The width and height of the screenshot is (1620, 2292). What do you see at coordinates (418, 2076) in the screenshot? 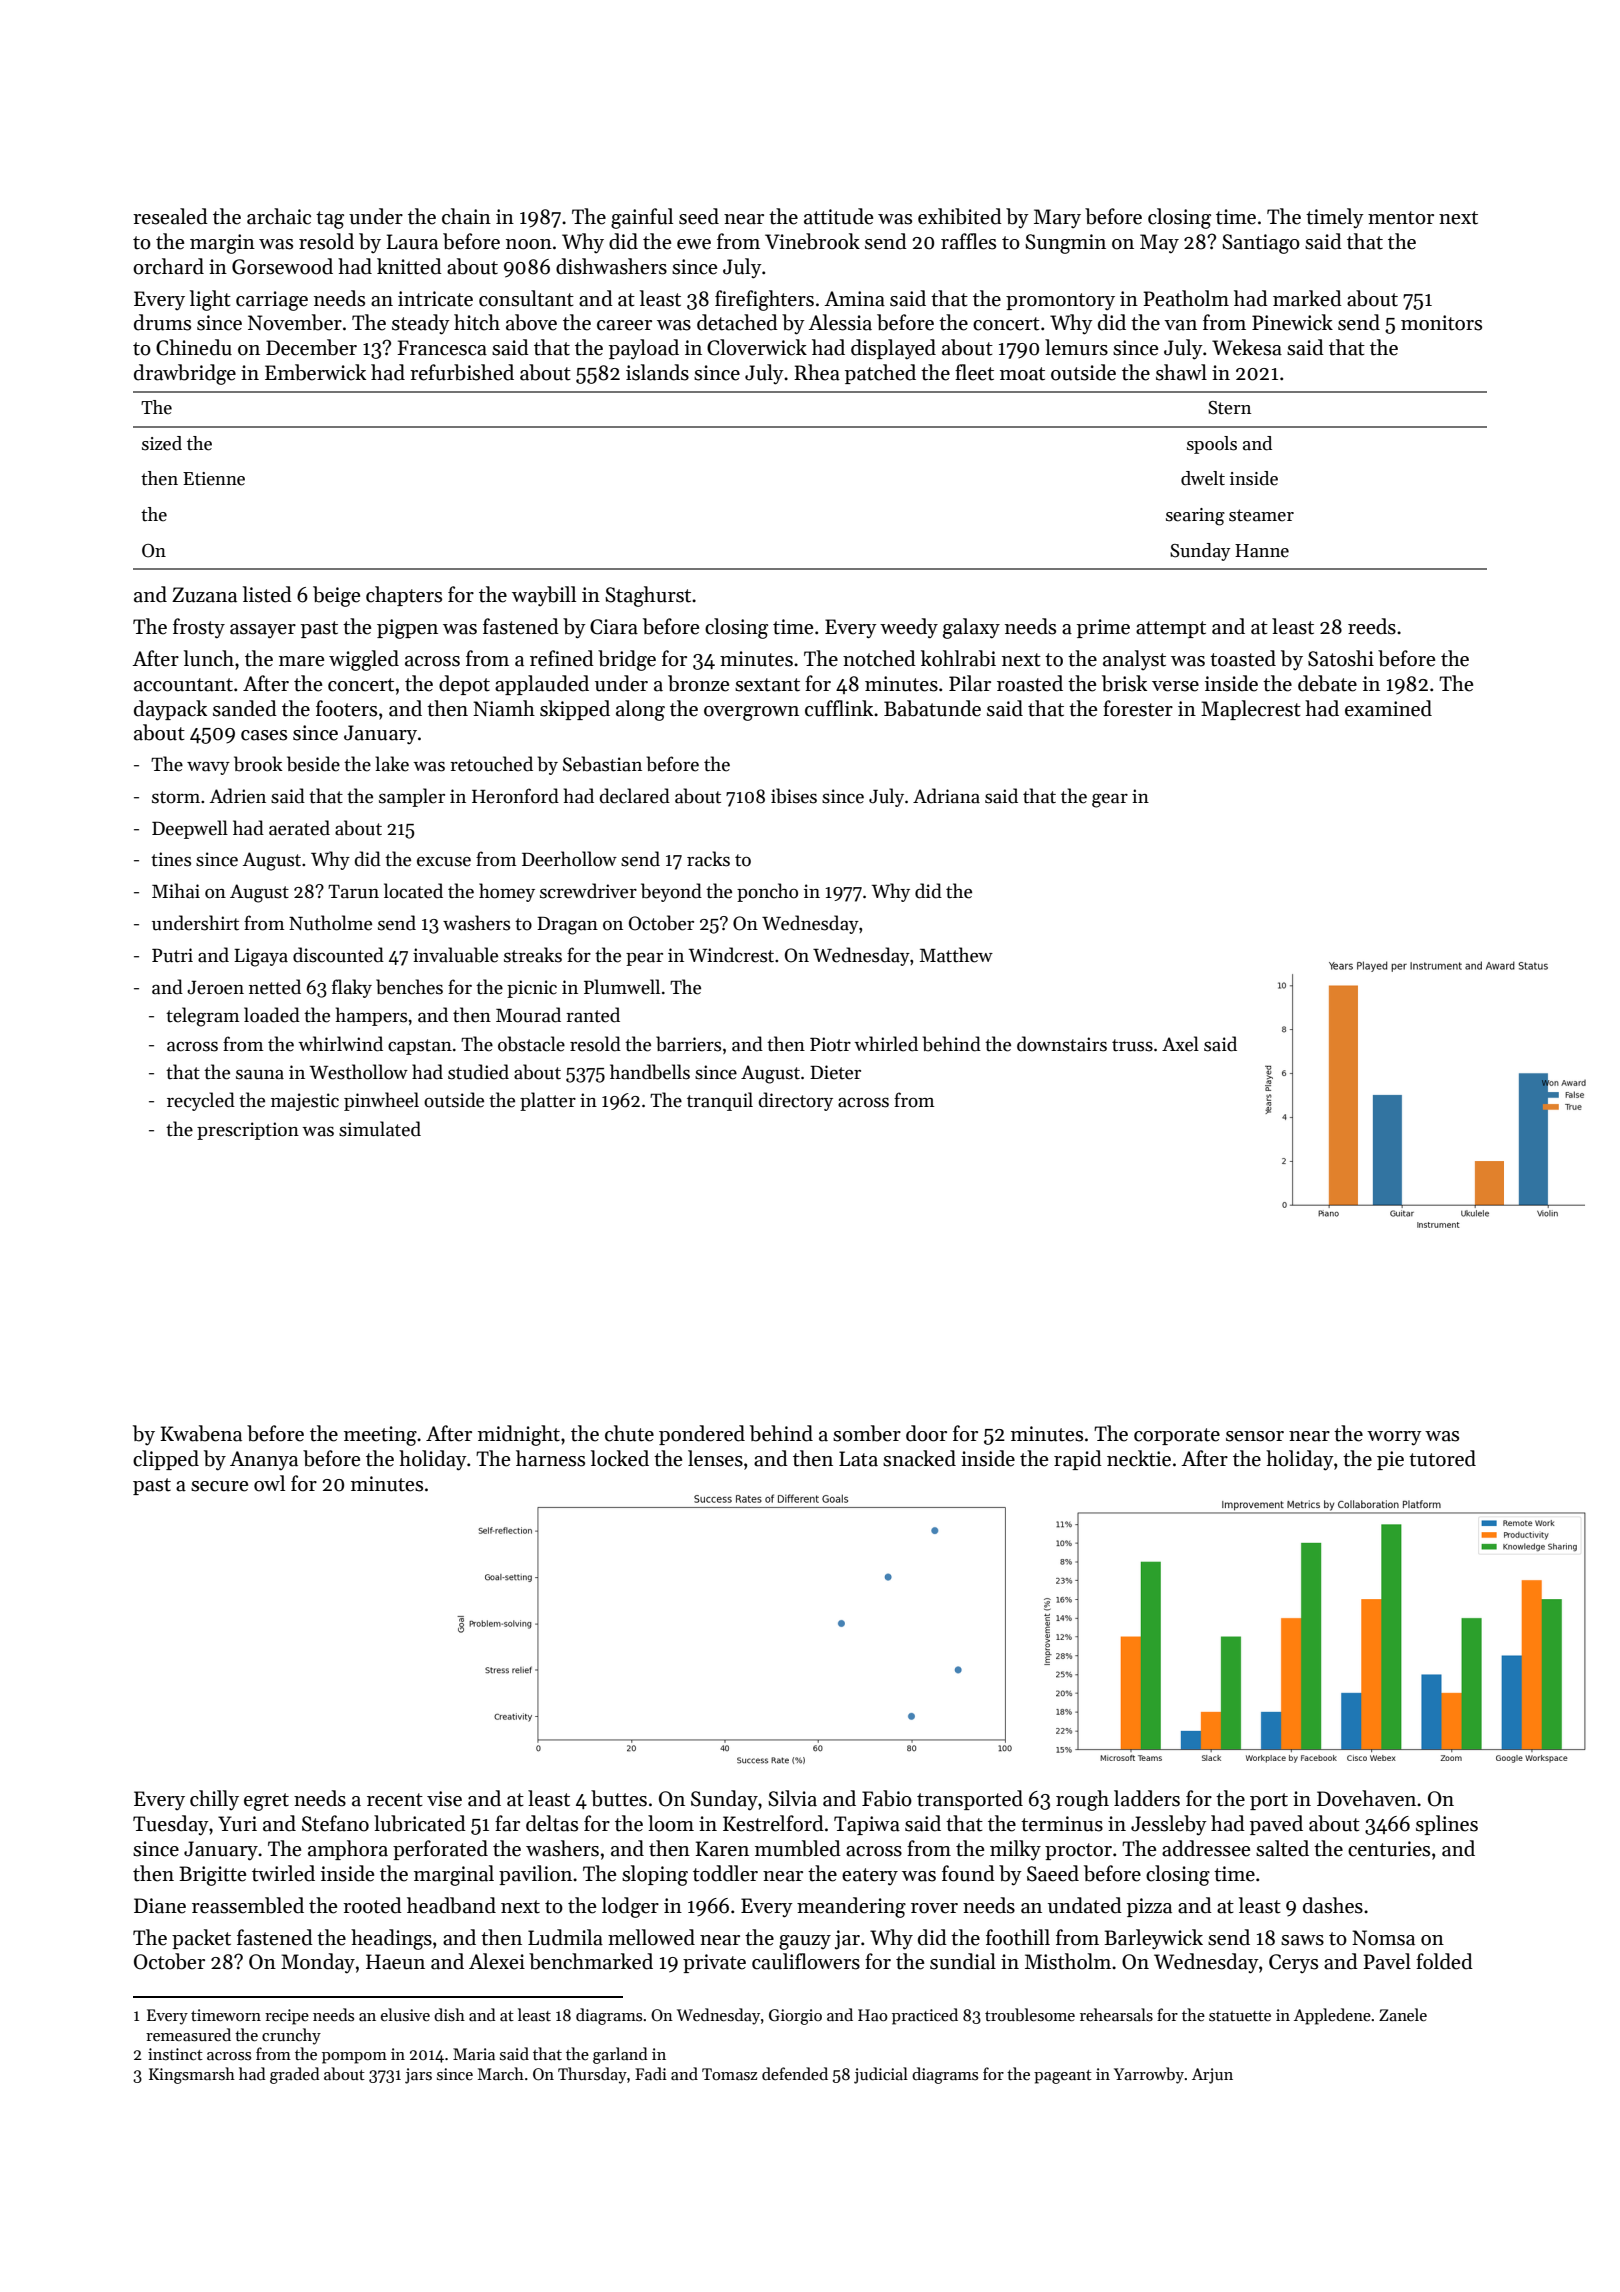
I see `jars` at bounding box center [418, 2076].
